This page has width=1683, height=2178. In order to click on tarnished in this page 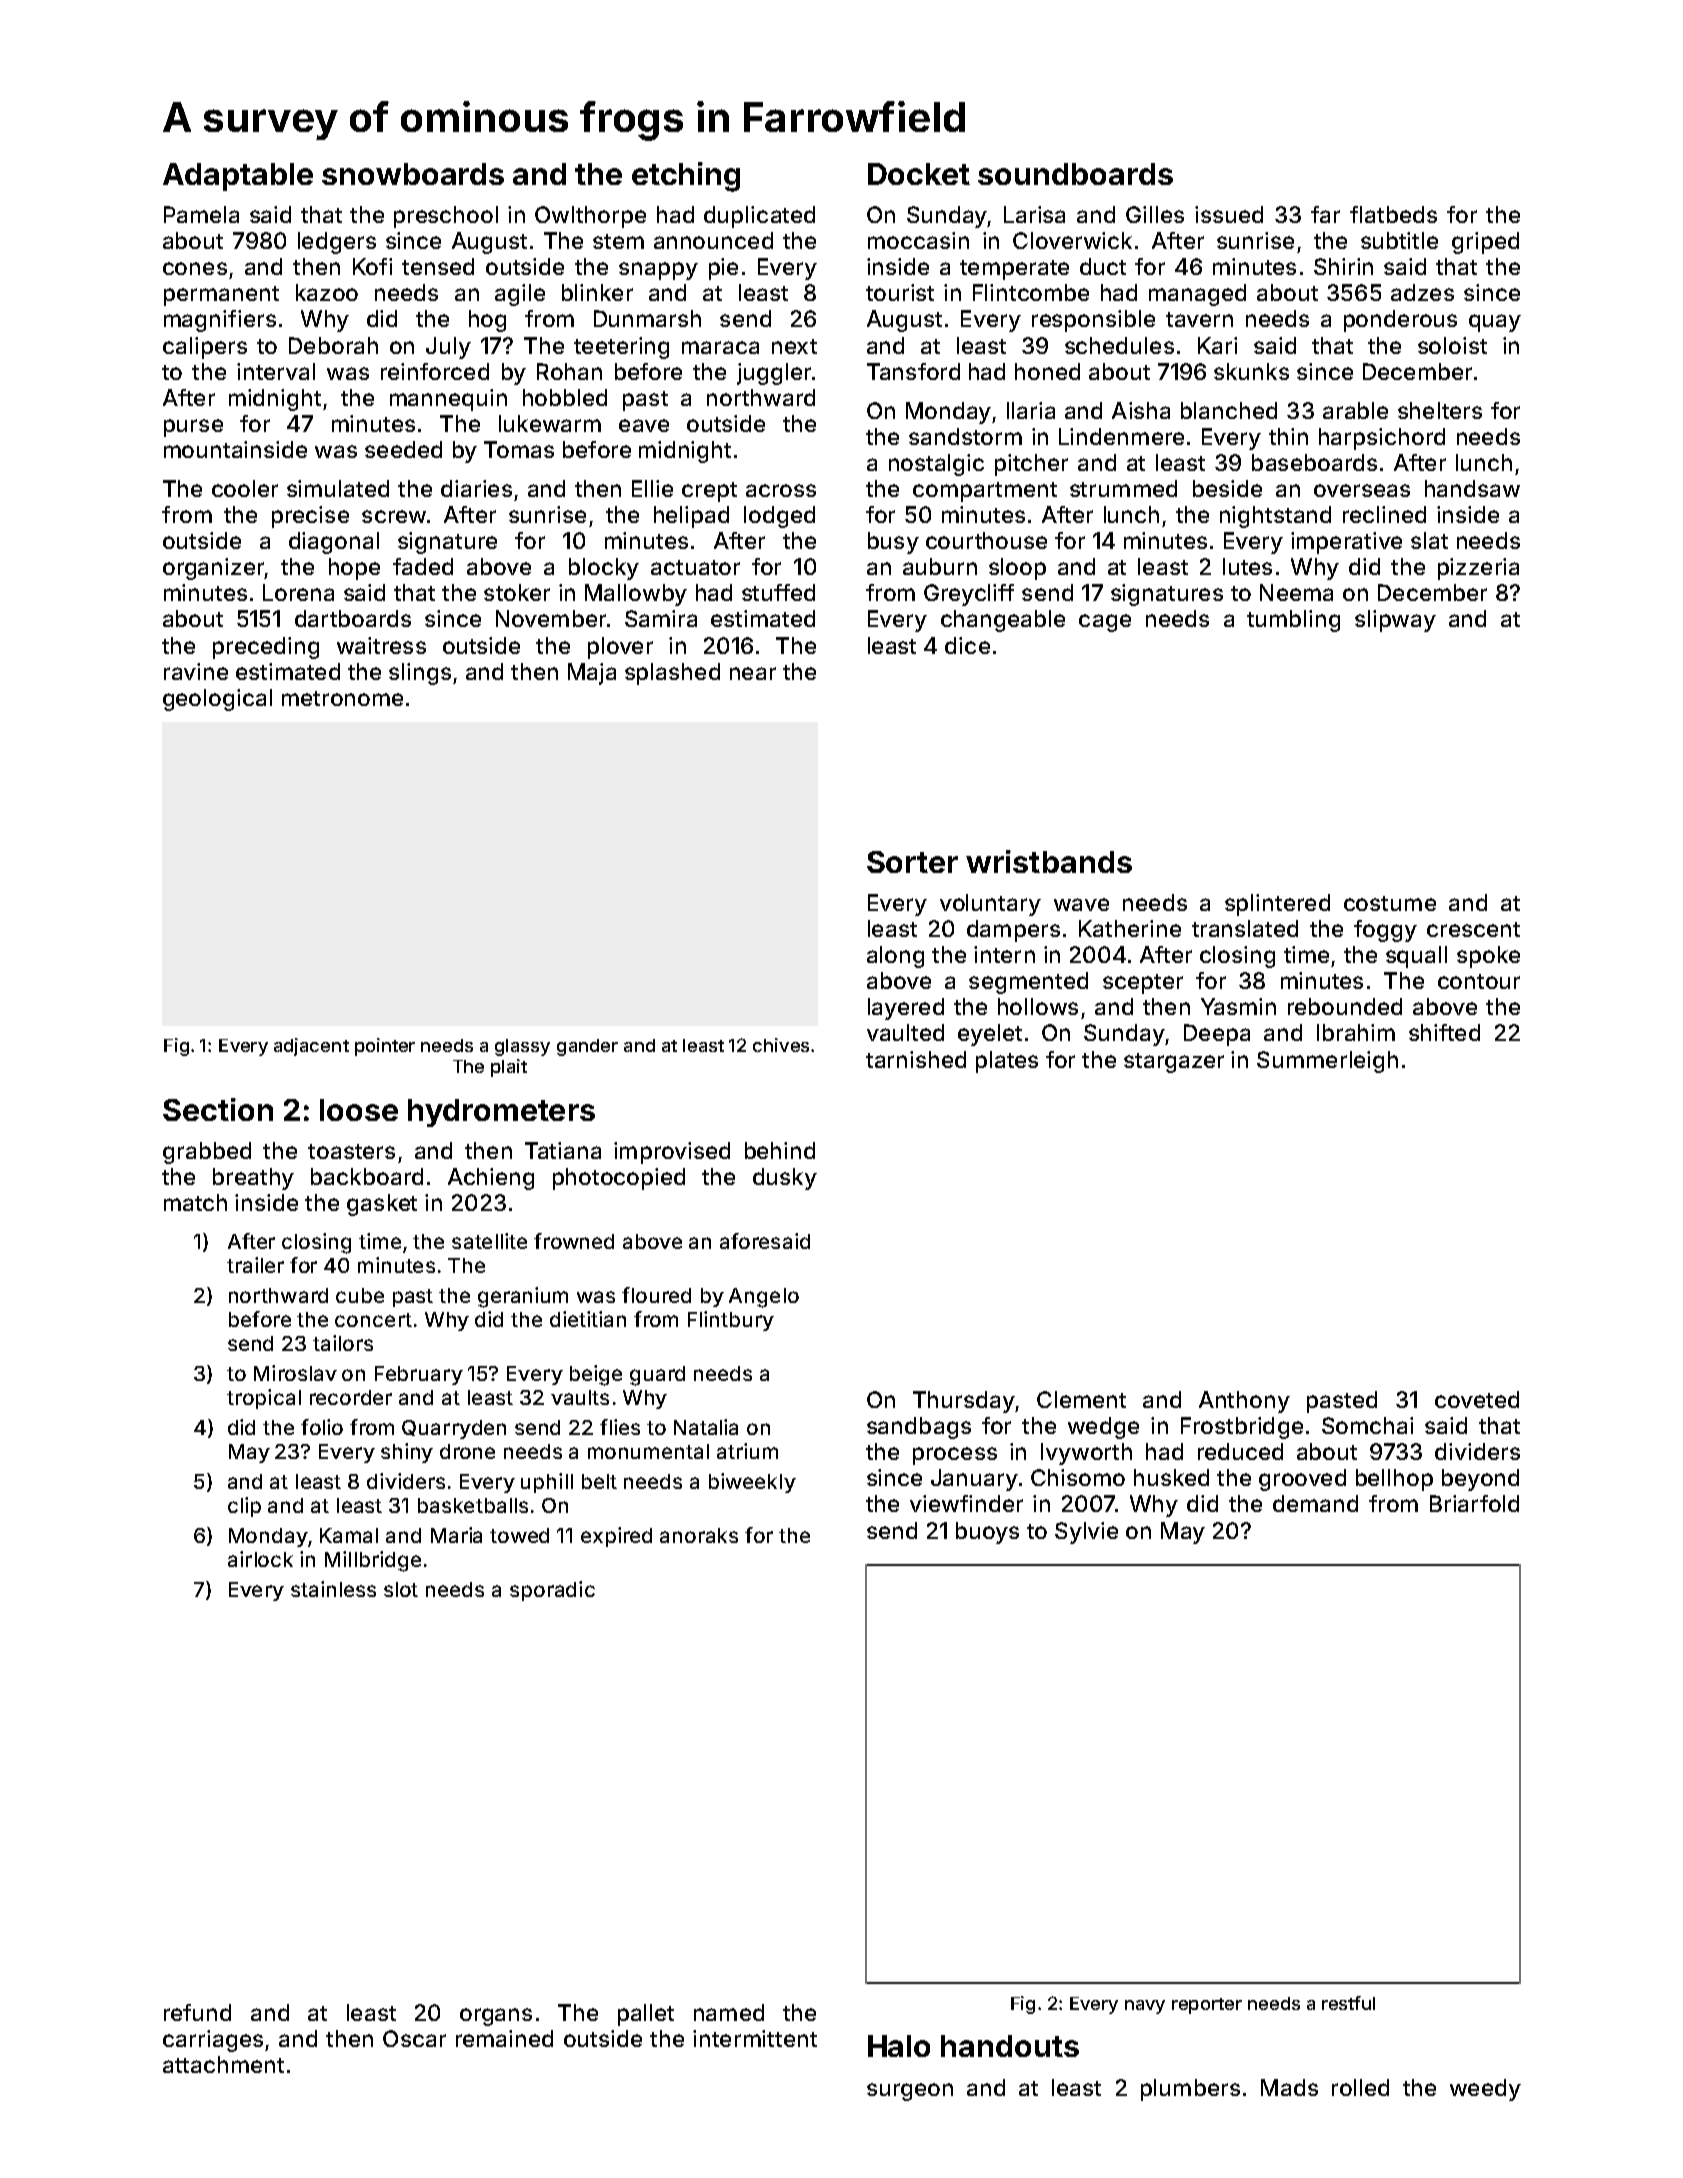, I will do `click(916, 1059)`.
